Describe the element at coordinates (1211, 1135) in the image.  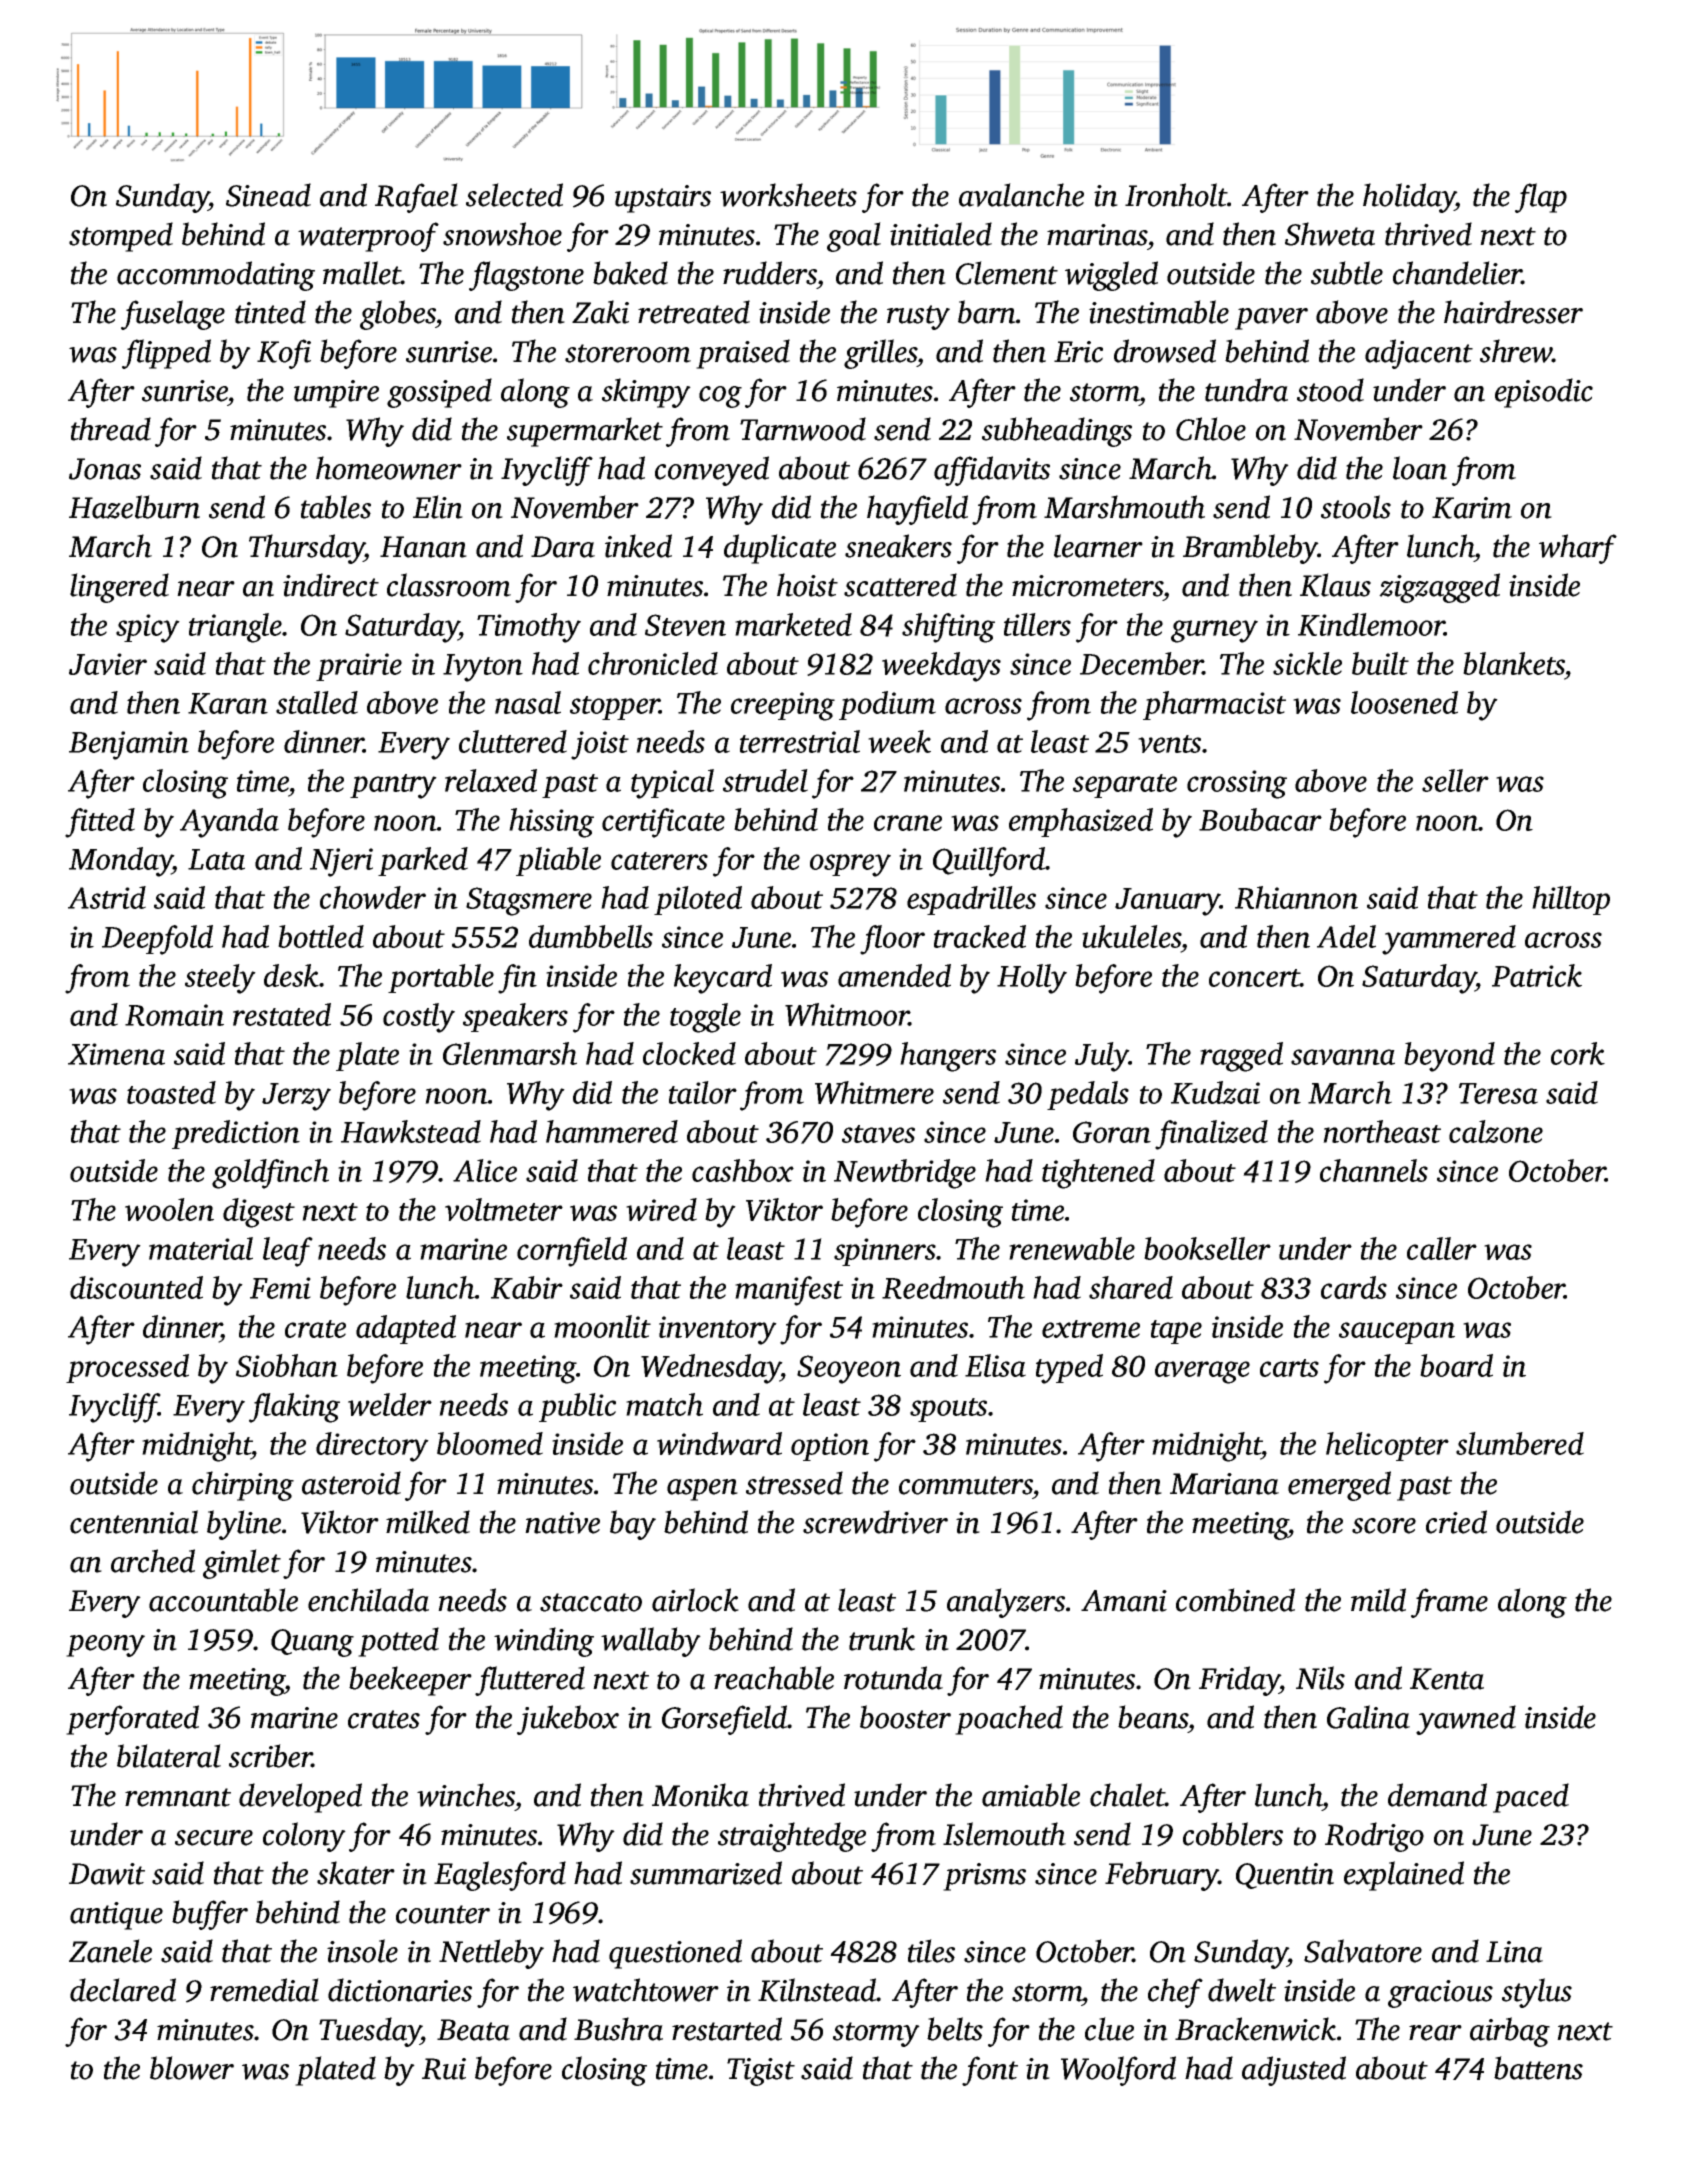
I see `finalized` at that location.
